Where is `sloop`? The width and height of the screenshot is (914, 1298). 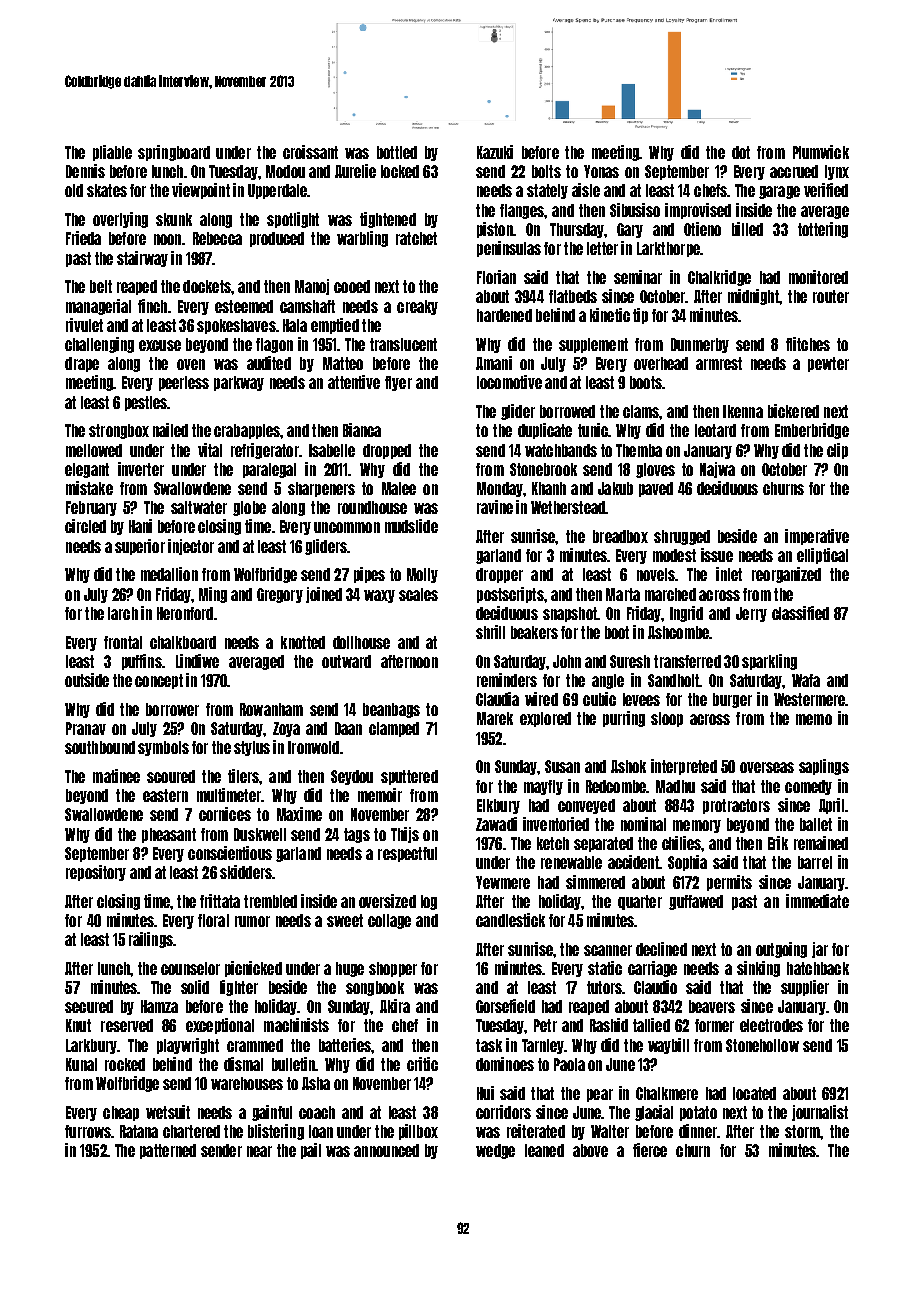
sloop is located at coordinates (667, 719).
